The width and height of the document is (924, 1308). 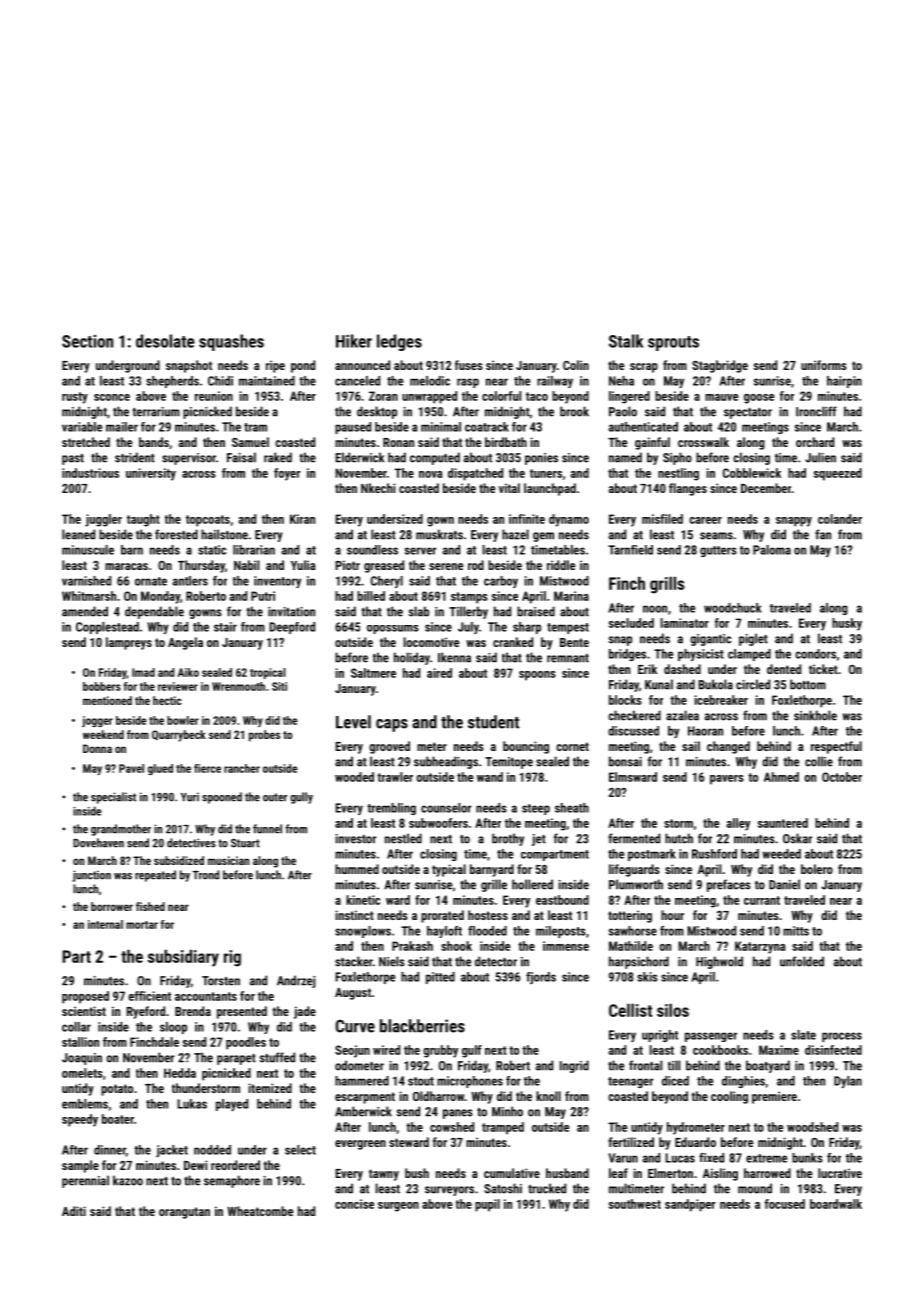 I want to click on ledges, so click(x=399, y=342).
